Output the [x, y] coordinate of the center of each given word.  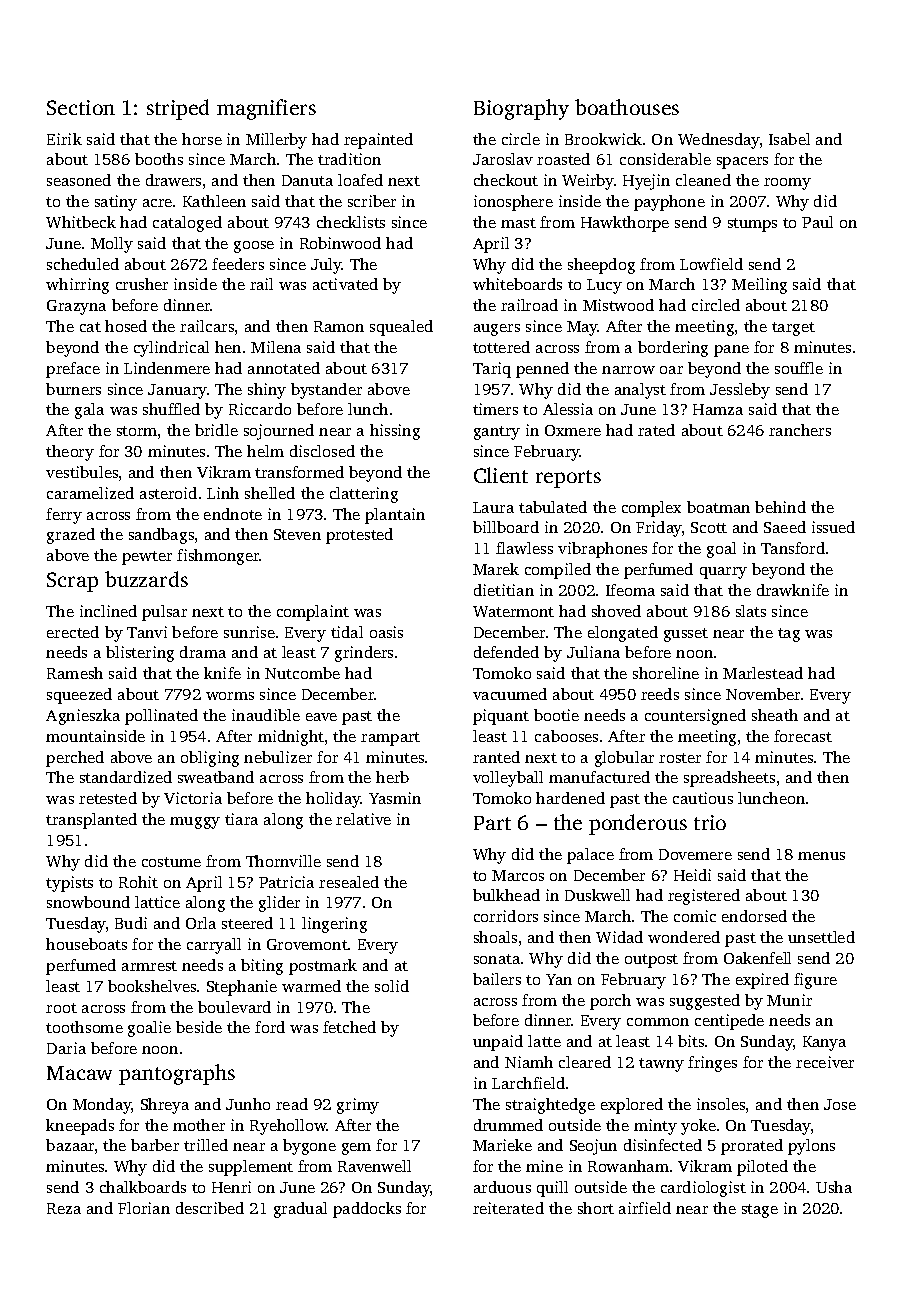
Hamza [718, 409]
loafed [360, 180]
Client [501, 475]
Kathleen [214, 201]
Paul [817, 222]
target [793, 329]
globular [624, 759]
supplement [251, 1168]
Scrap [72, 582]
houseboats [86, 944]
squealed [401, 328]
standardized [126, 777]
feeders [238, 264]
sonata [497, 959]
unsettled [821, 937]
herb [392, 777]
